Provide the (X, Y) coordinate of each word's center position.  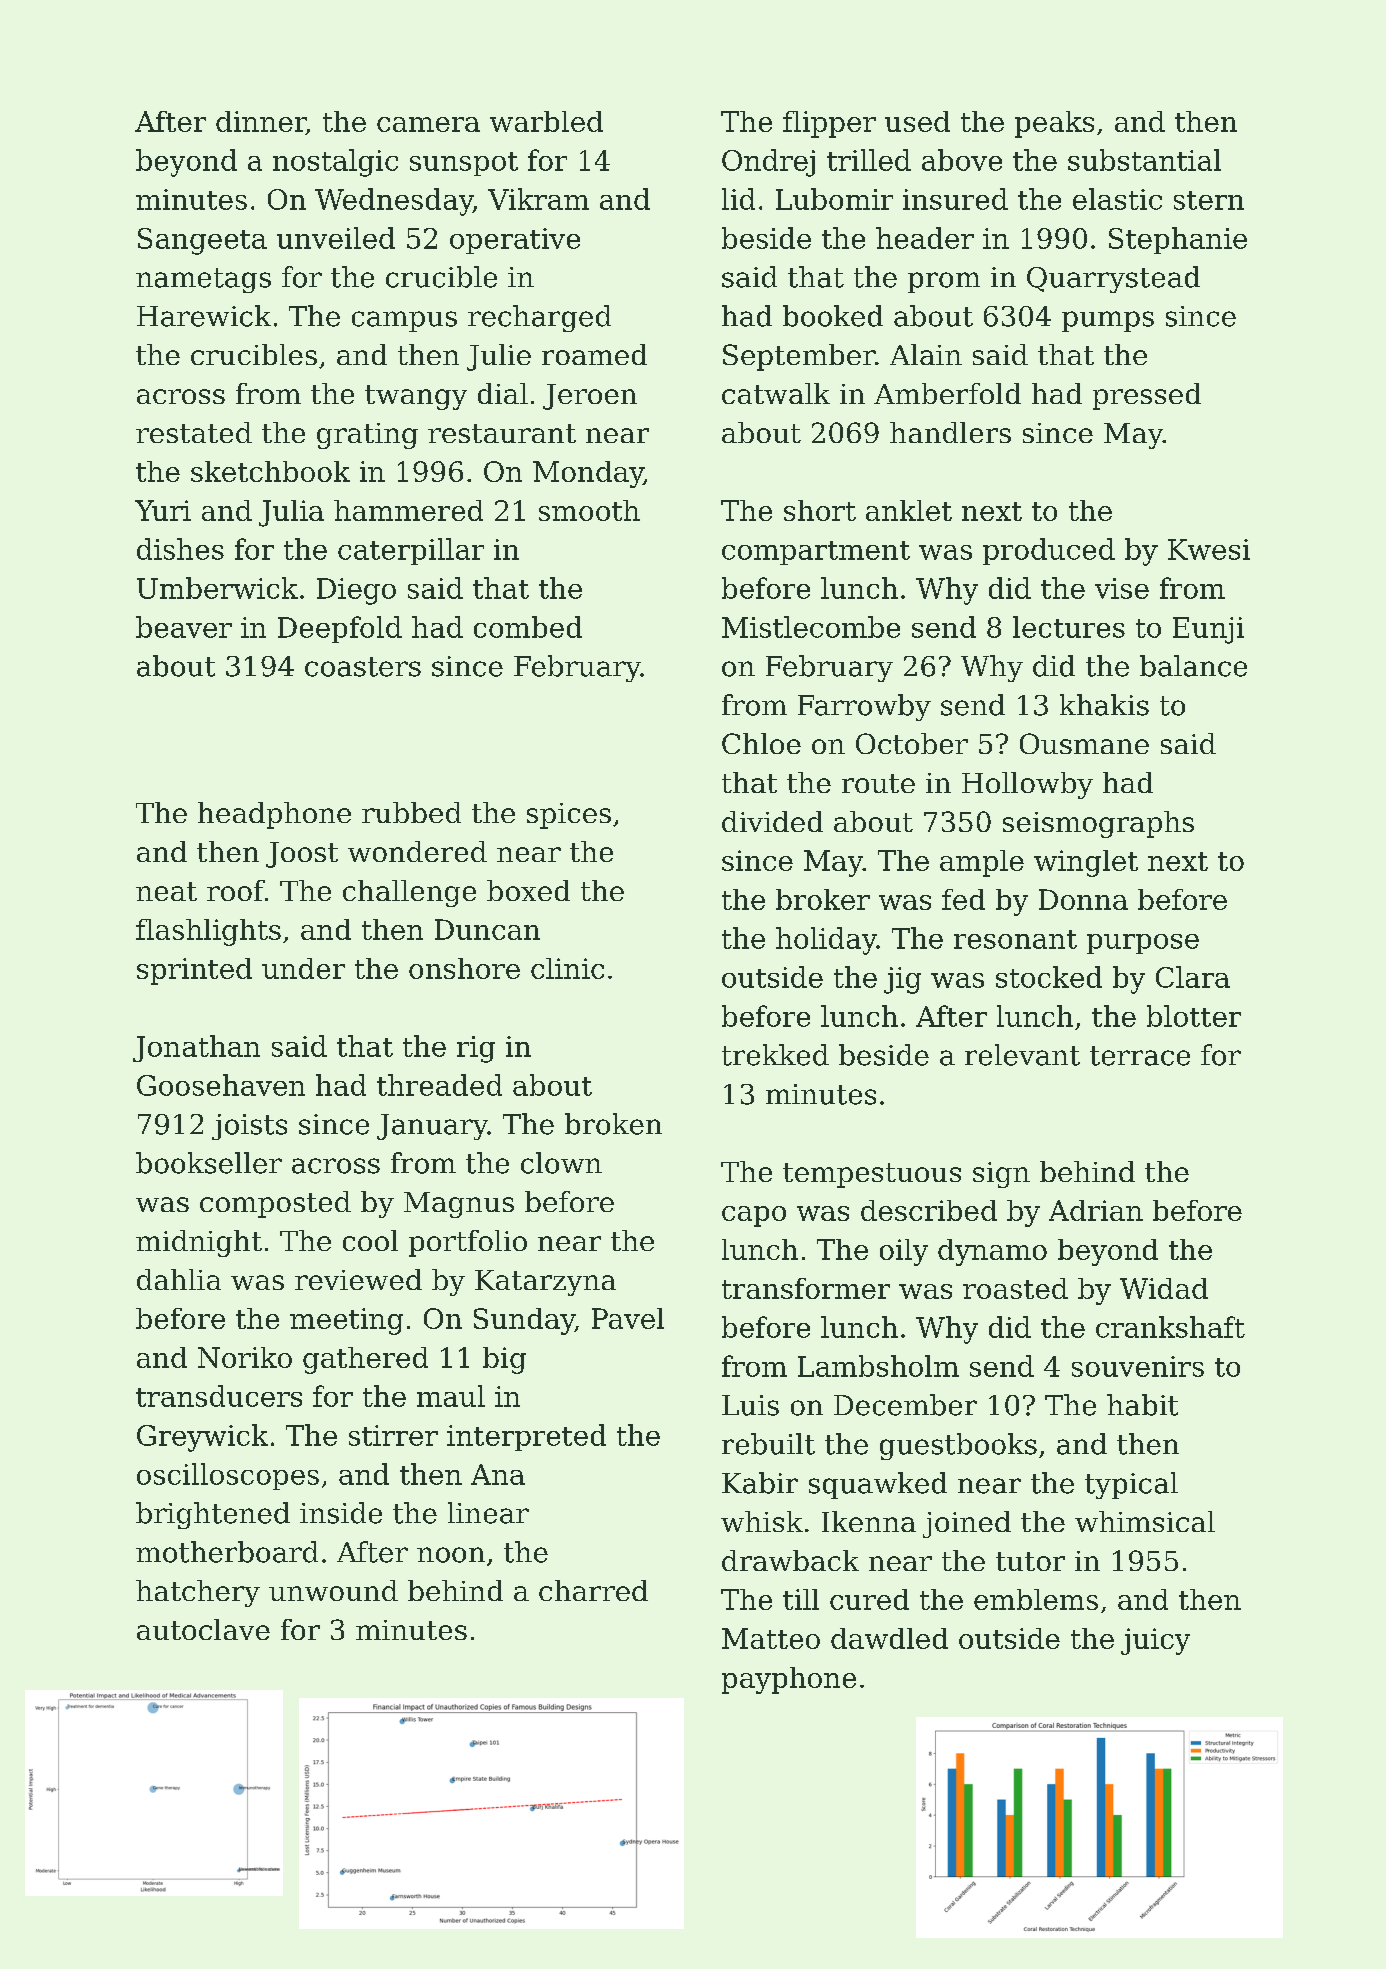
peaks (1054, 124)
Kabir (760, 1483)
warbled (546, 121)
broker (823, 899)
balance (1193, 666)
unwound (333, 1590)
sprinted (194, 971)
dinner (261, 123)
